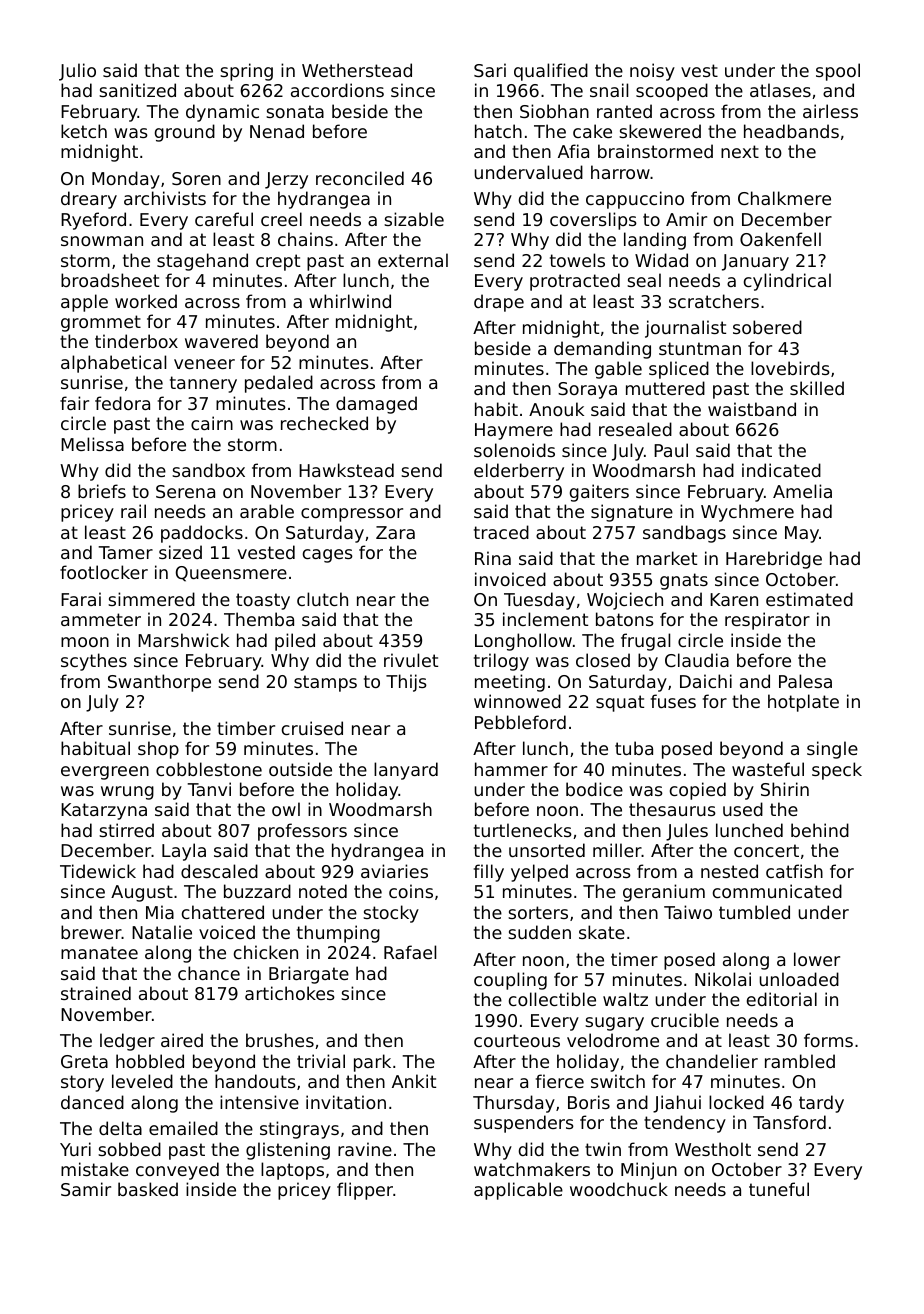  What do you see at coordinates (520, 722) in the document?
I see `Pebbleford` at bounding box center [520, 722].
